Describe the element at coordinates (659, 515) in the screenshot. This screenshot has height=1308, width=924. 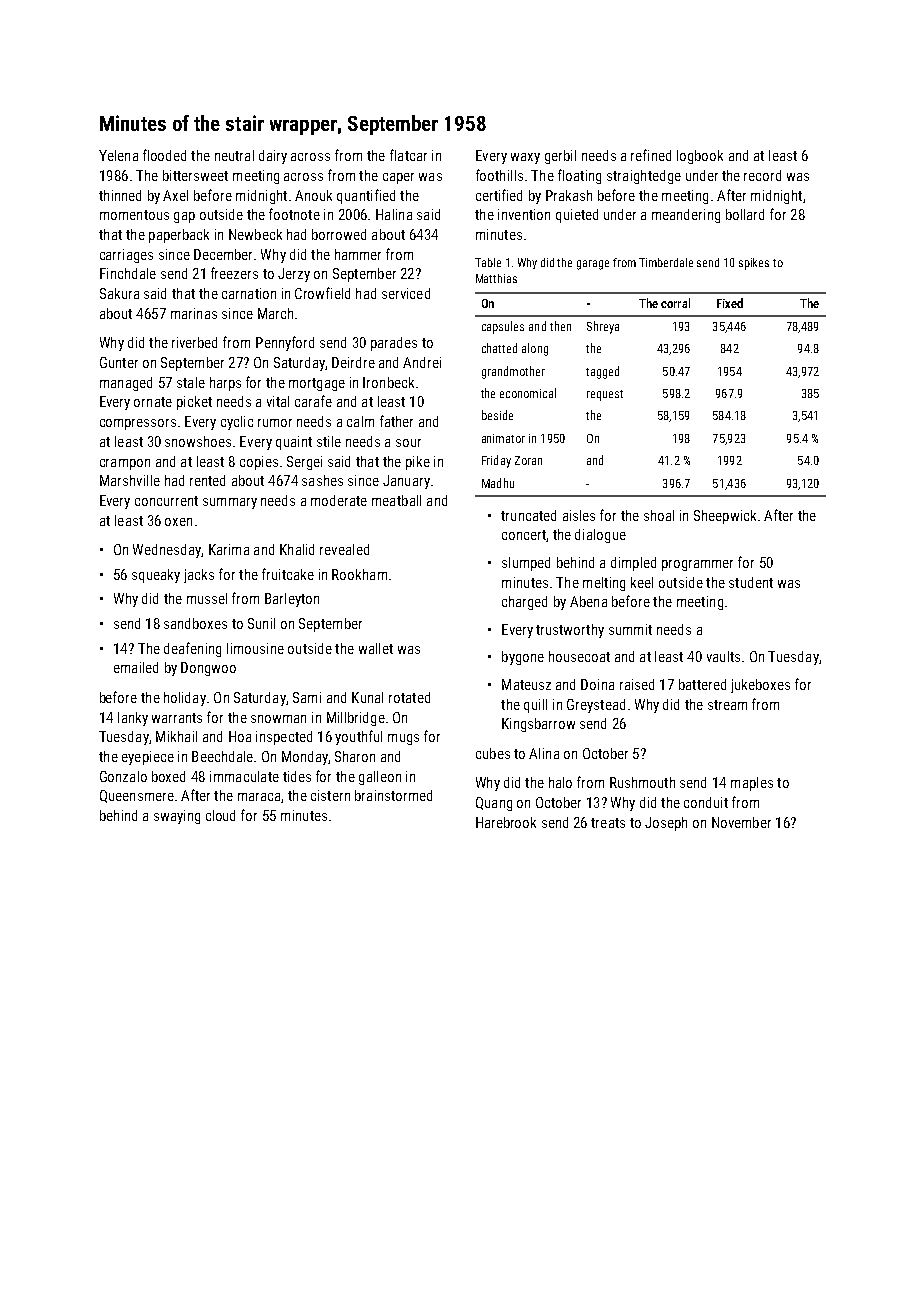
I see `shoal` at that location.
